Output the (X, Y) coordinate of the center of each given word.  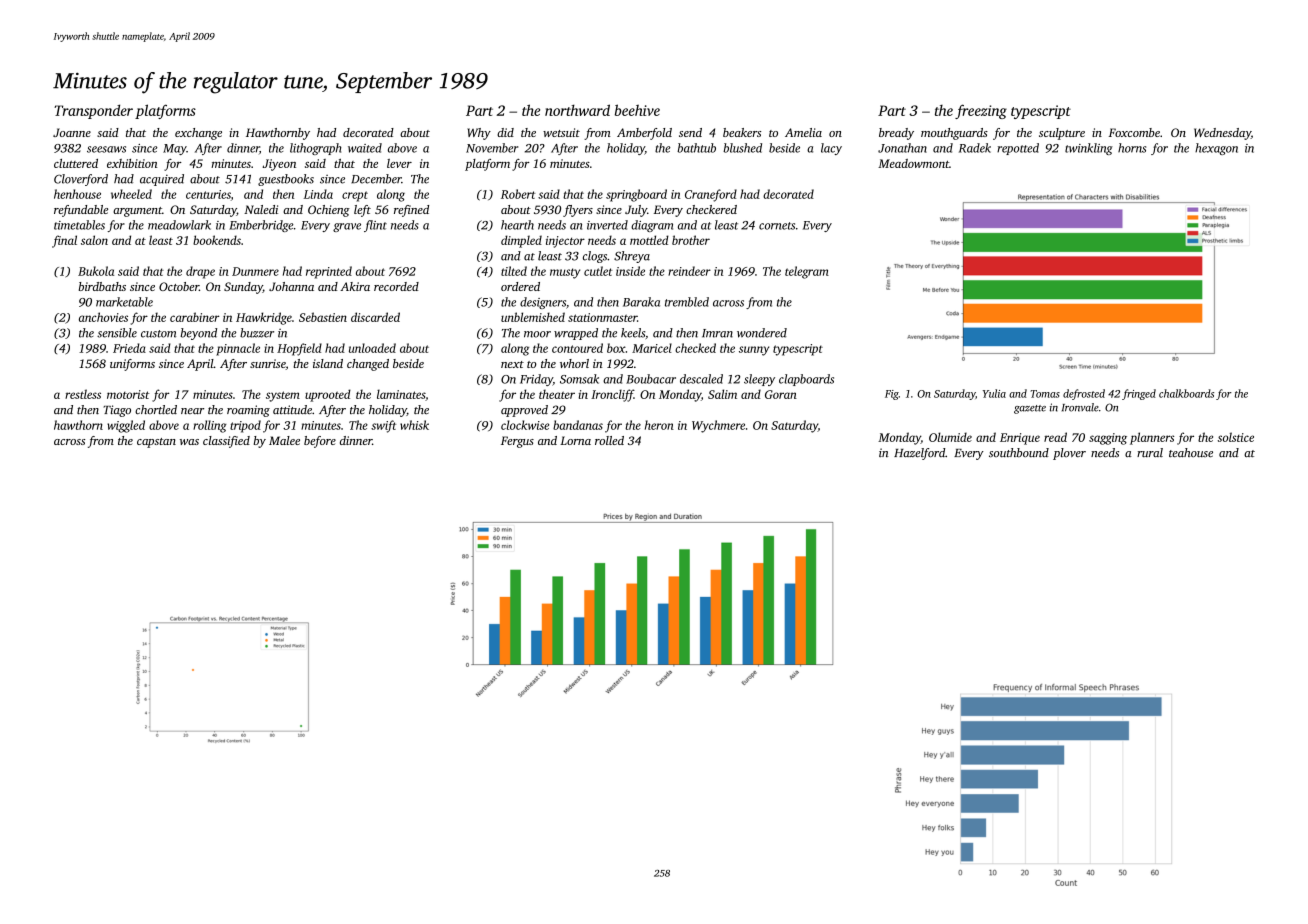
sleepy (759, 380)
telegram (807, 272)
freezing (981, 111)
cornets (777, 226)
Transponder (93, 111)
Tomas (1045, 394)
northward (577, 110)
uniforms (132, 365)
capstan (156, 443)
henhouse (77, 194)
